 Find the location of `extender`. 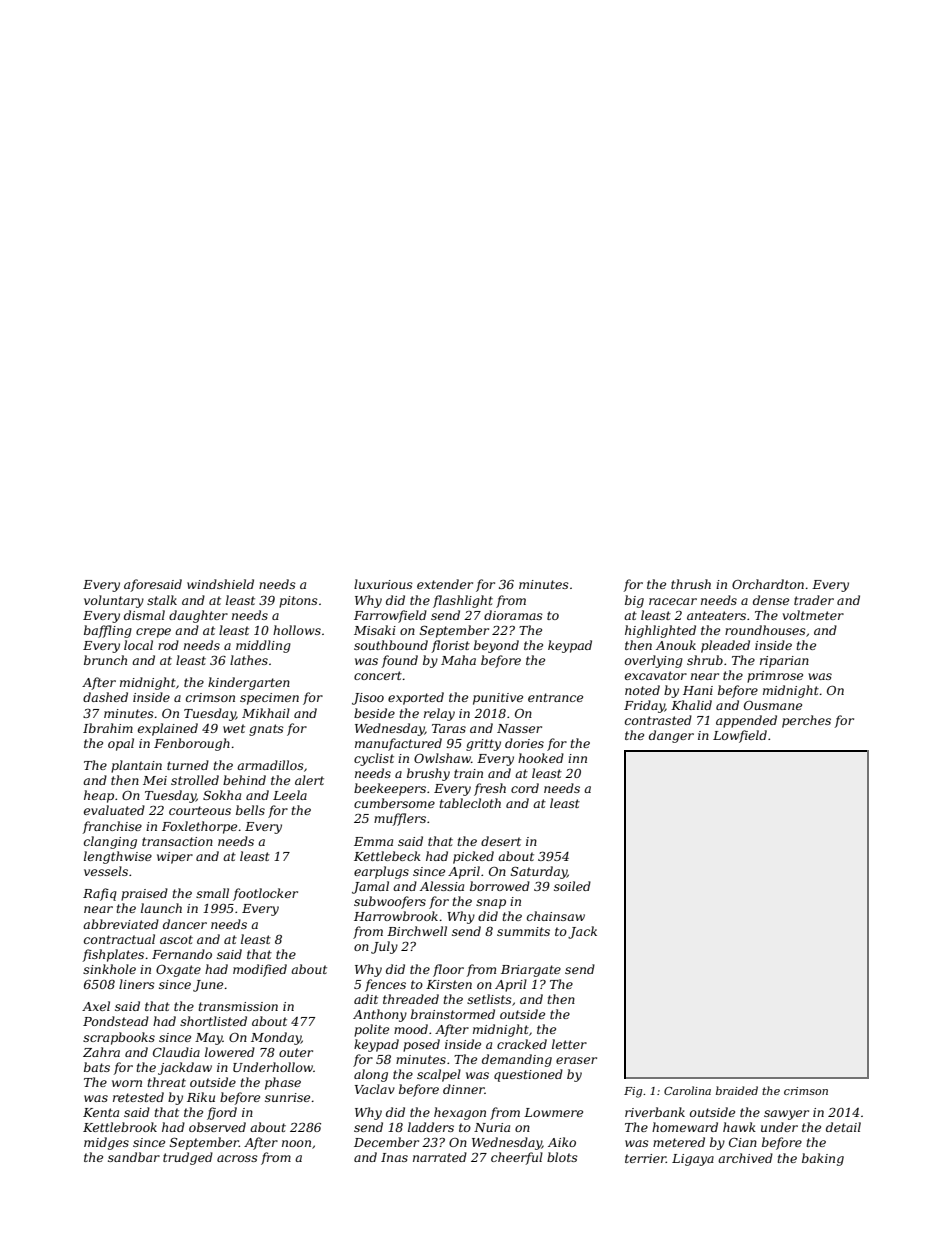

extender is located at coordinates (445, 584).
